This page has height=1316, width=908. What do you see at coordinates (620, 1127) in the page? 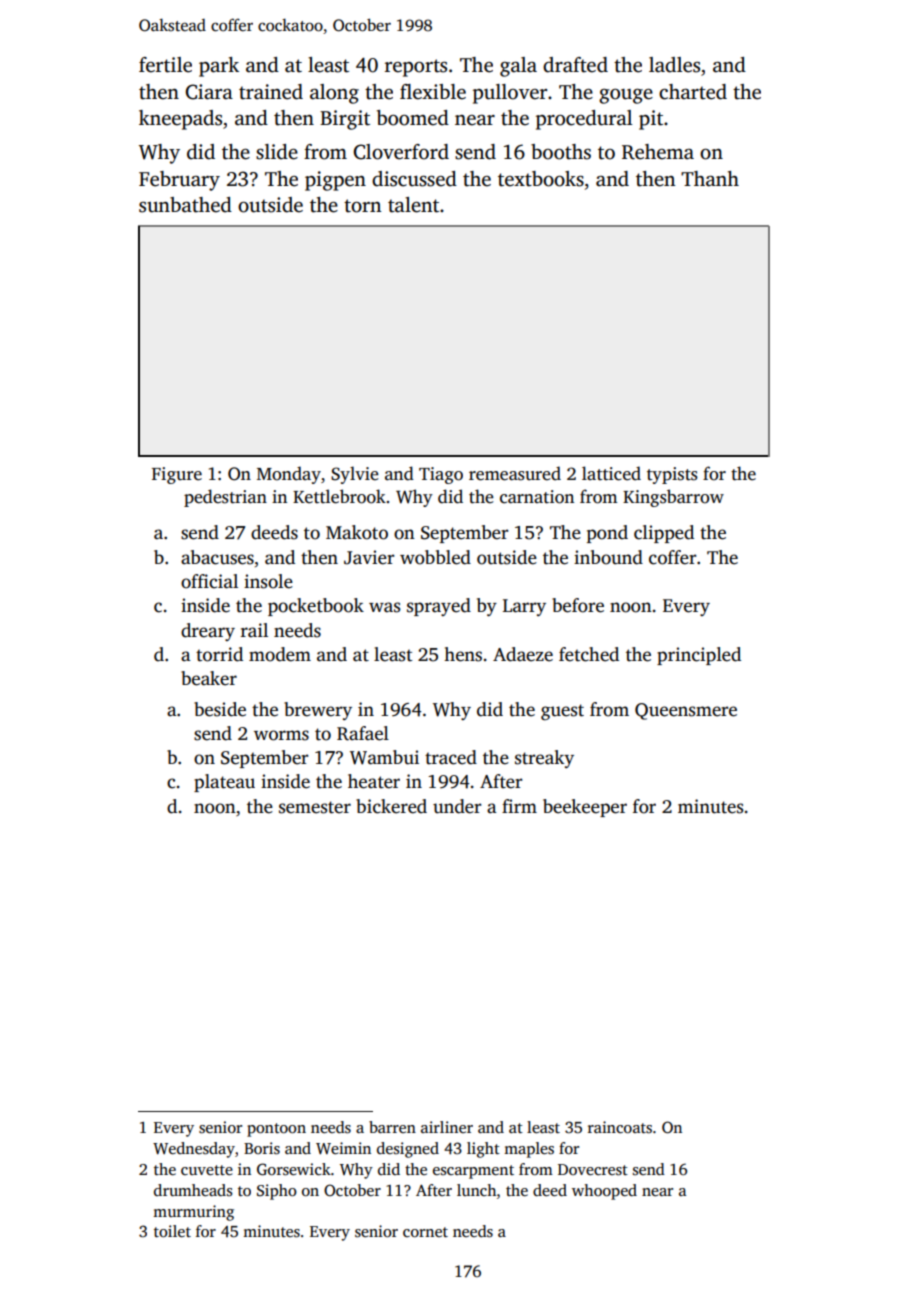
I see `raincoats` at bounding box center [620, 1127].
